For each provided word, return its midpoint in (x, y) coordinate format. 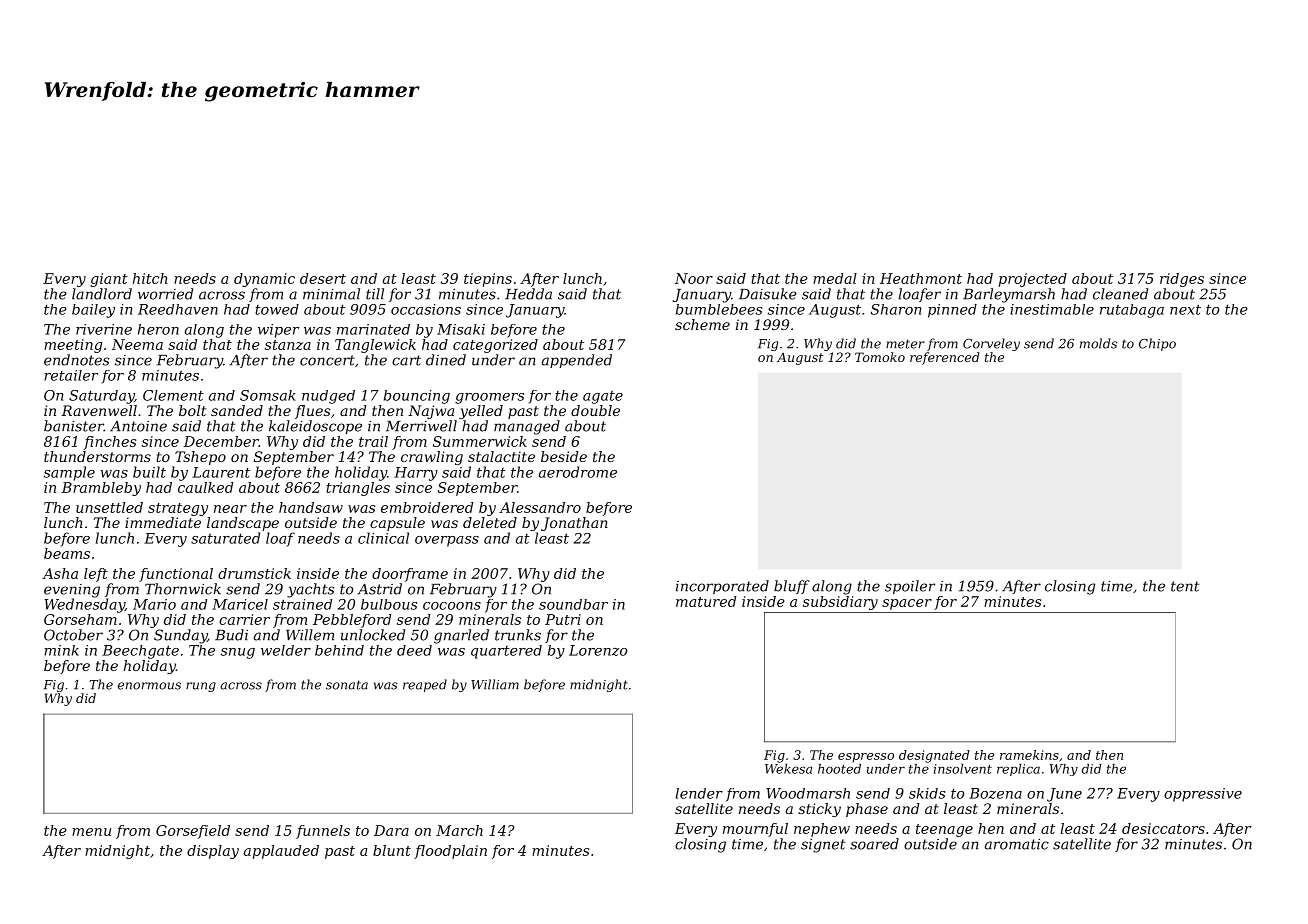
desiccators (1163, 828)
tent (1185, 586)
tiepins (488, 280)
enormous (149, 686)
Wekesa (788, 769)
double (595, 410)
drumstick (254, 573)
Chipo (1157, 344)
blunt (392, 850)
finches (110, 443)
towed (277, 309)
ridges (1182, 280)
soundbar (573, 604)
